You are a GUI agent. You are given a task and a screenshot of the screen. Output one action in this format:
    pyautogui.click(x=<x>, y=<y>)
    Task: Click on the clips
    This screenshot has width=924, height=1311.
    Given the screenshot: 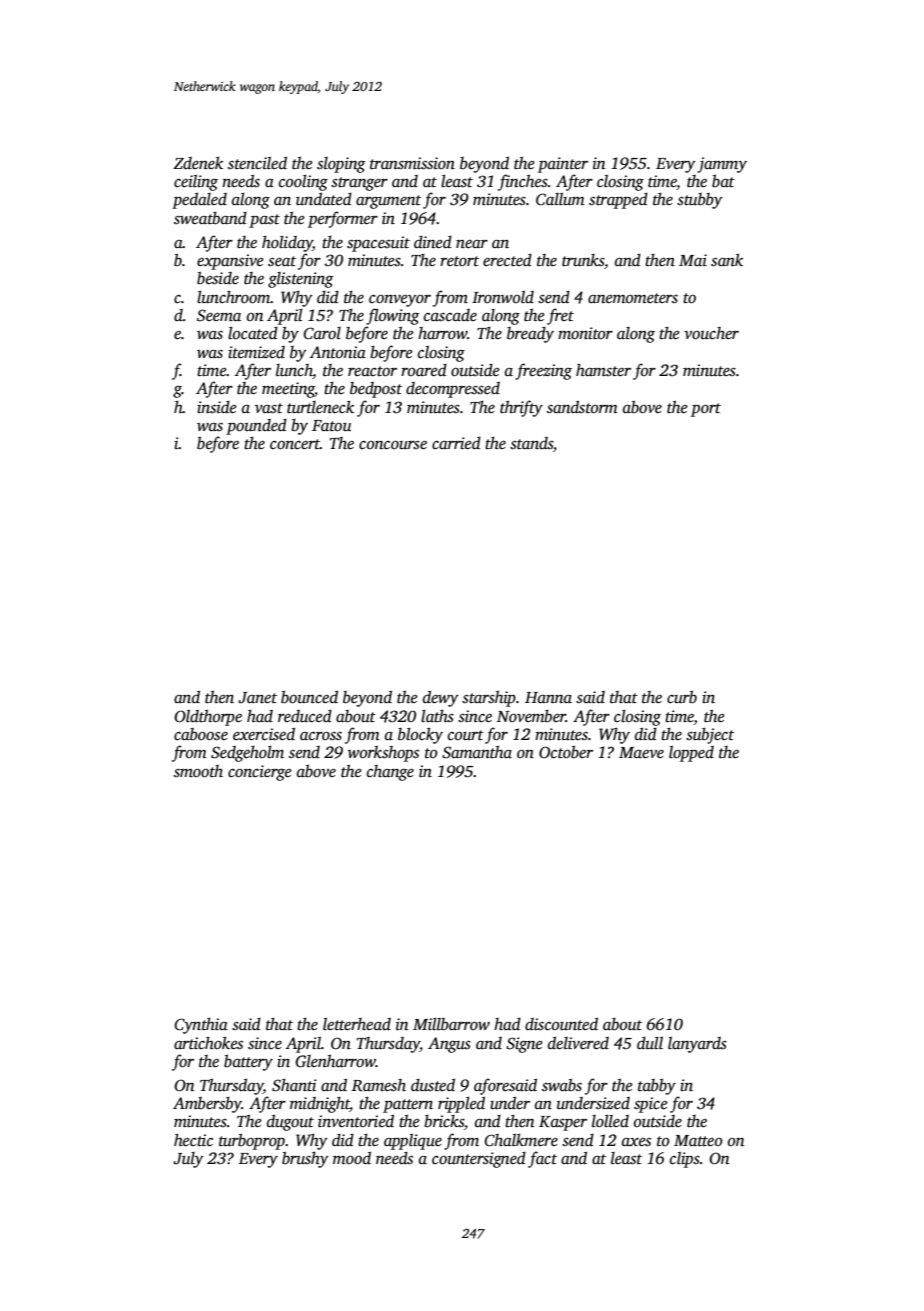 What is the action you would take?
    pyautogui.click(x=685, y=1160)
